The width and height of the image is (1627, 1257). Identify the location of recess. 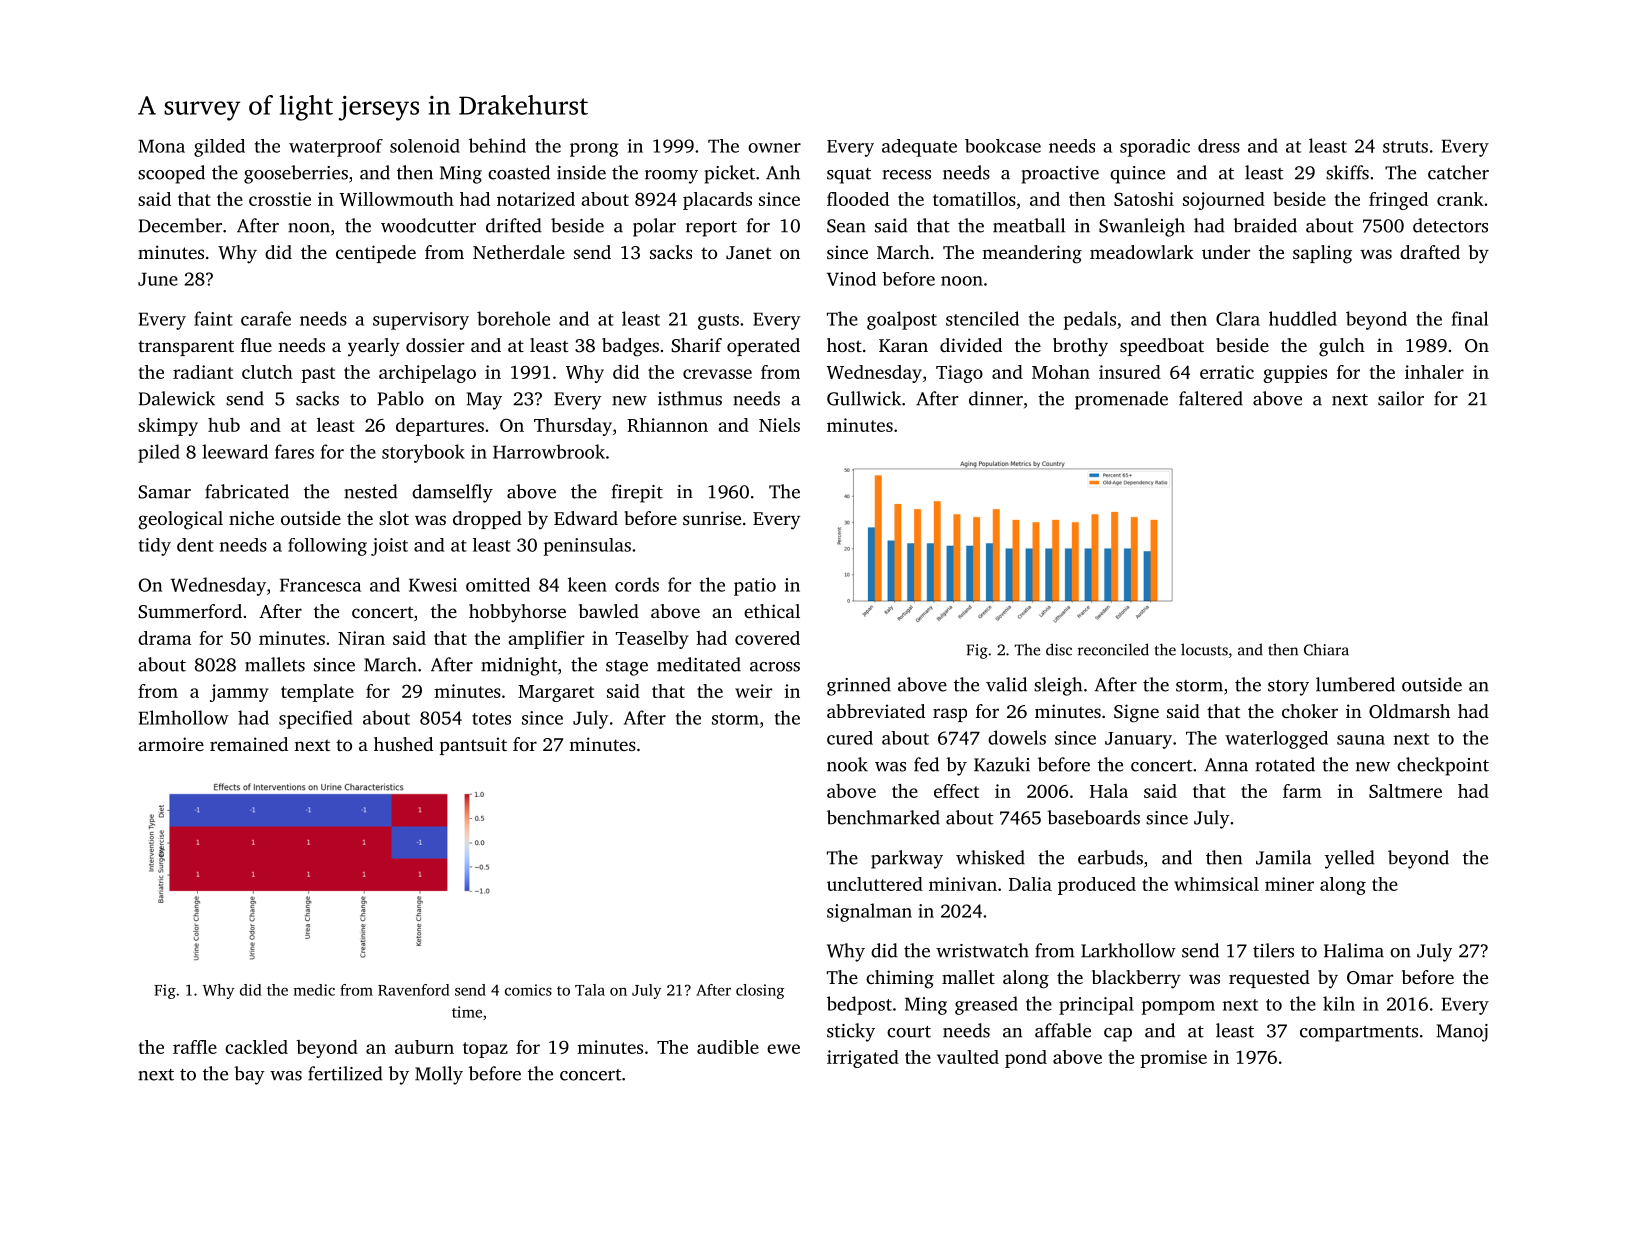
(906, 175).
